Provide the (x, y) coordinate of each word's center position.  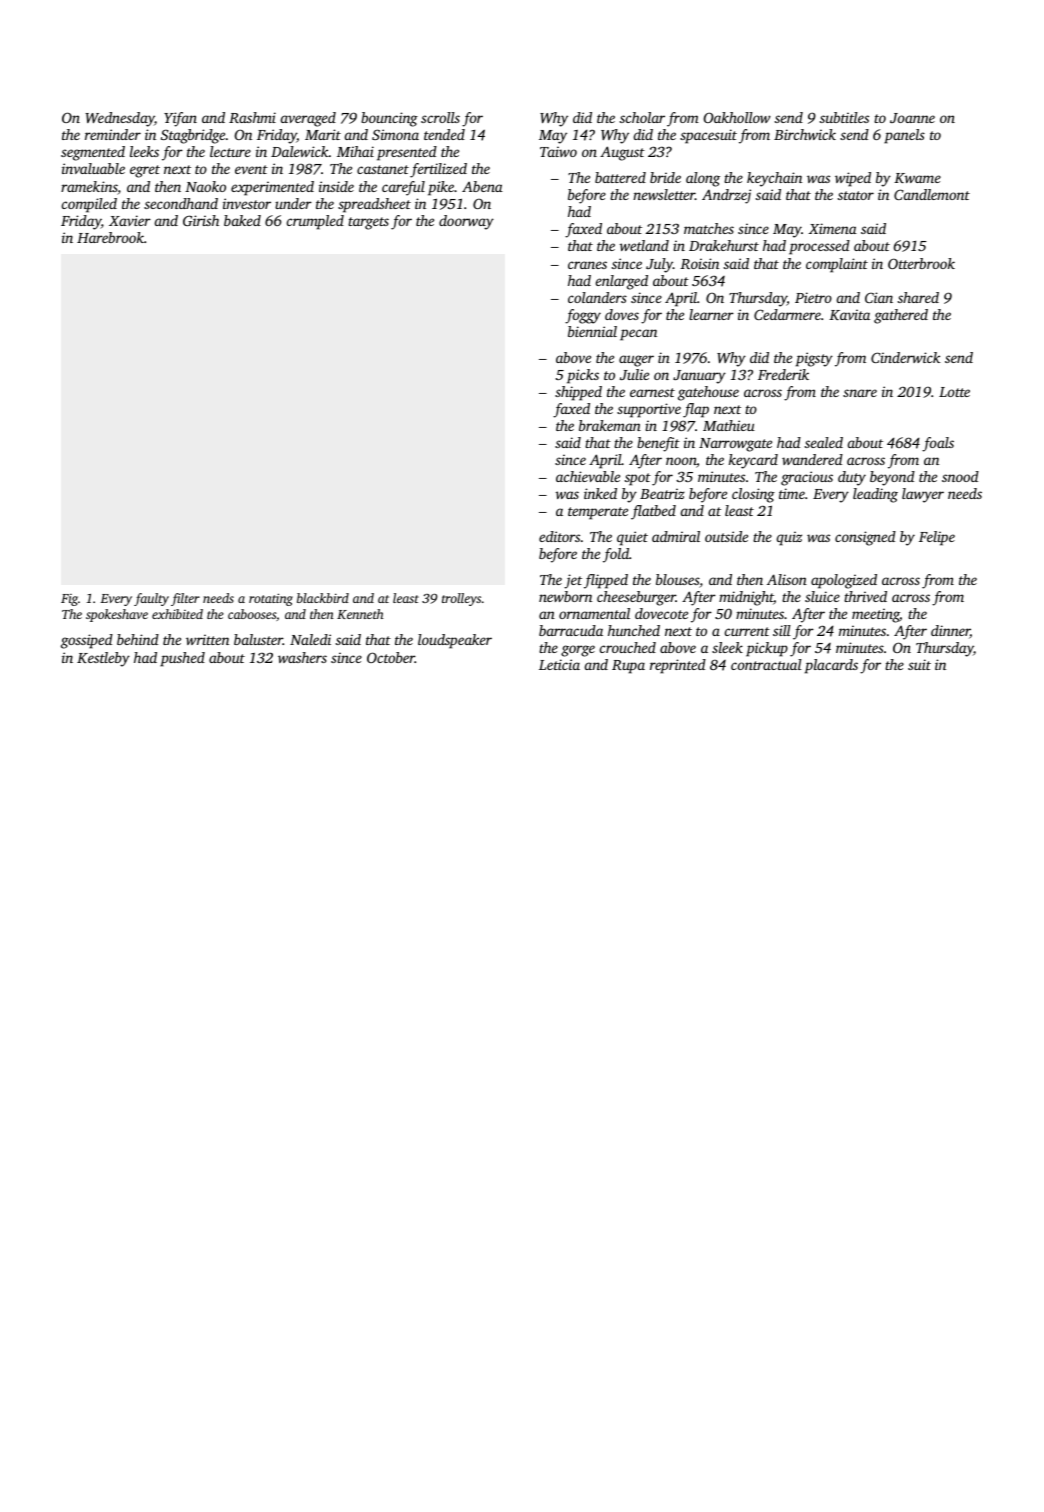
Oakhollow (737, 117)
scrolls (440, 117)
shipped (578, 393)
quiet (632, 538)
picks (583, 376)
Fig (69, 600)
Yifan (180, 119)
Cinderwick (905, 357)
